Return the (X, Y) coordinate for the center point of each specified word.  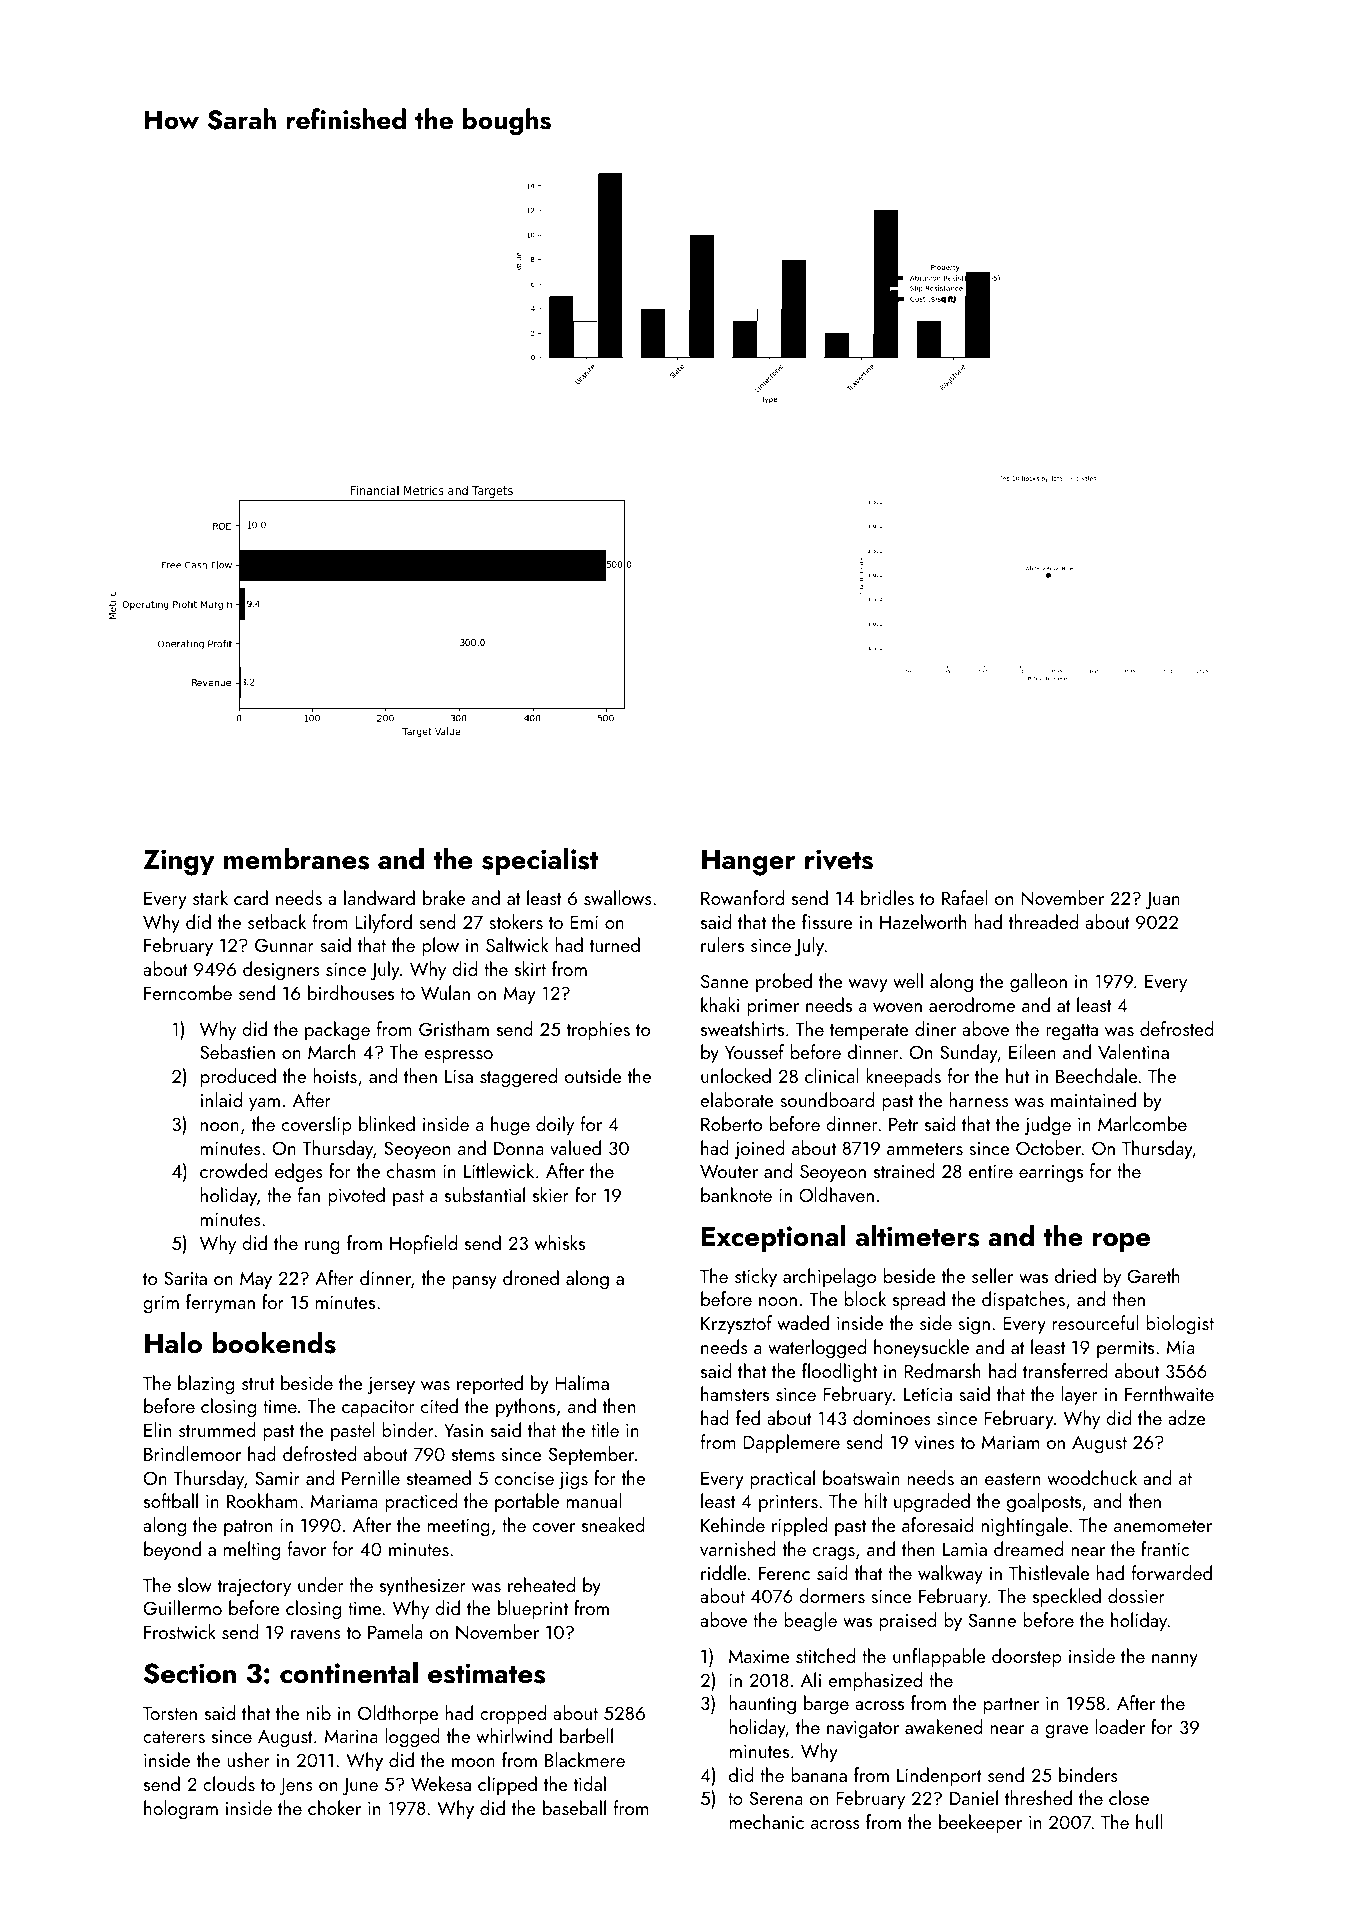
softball (171, 1500)
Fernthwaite (1169, 1393)
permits (1125, 1349)
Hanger (749, 863)
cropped (513, 1714)
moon (473, 1762)
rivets (839, 859)
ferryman (220, 1303)
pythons (525, 1407)
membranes (296, 858)
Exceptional (774, 1238)
